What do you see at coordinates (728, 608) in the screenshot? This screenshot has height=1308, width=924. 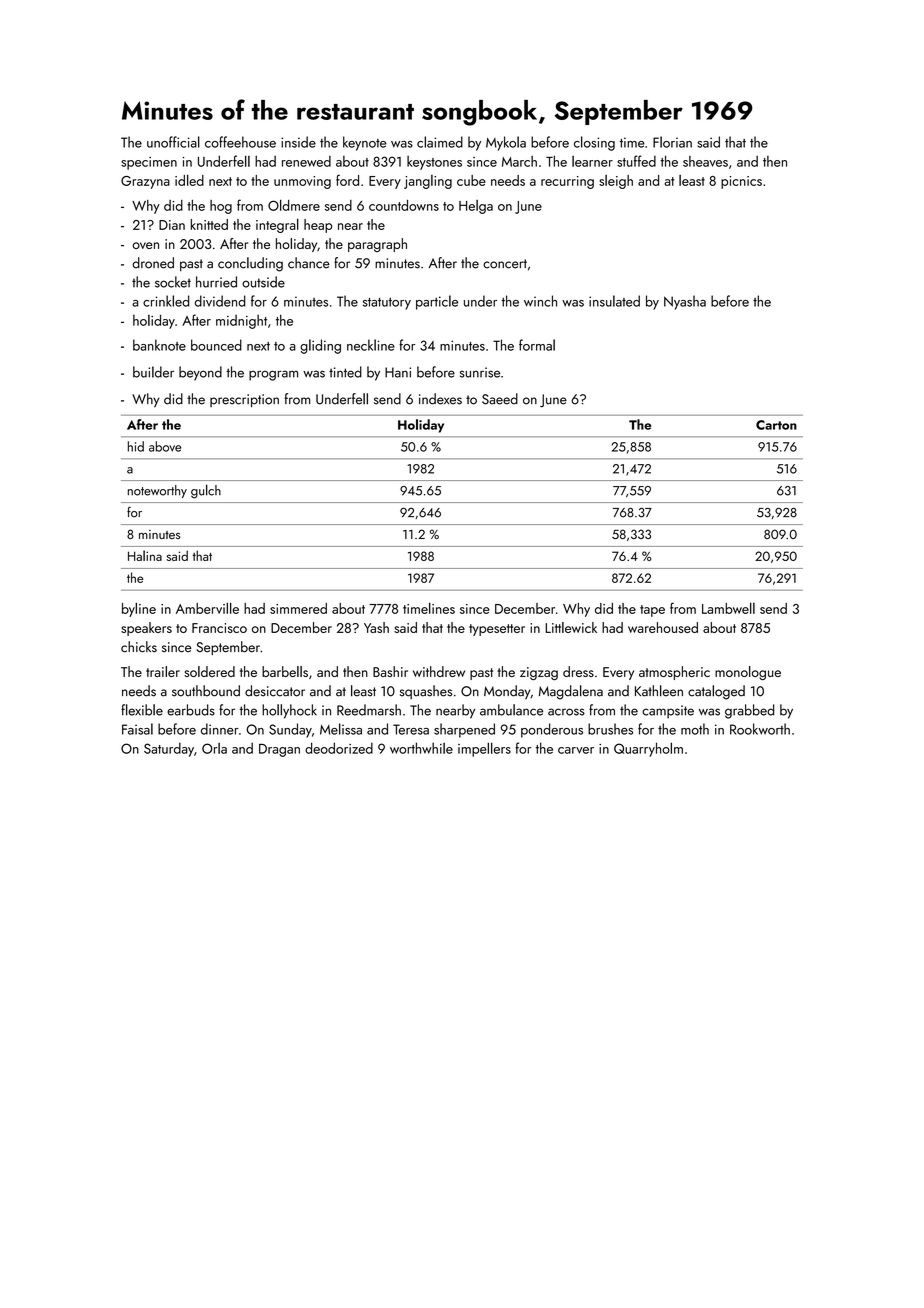 I see `Lambwell` at bounding box center [728, 608].
